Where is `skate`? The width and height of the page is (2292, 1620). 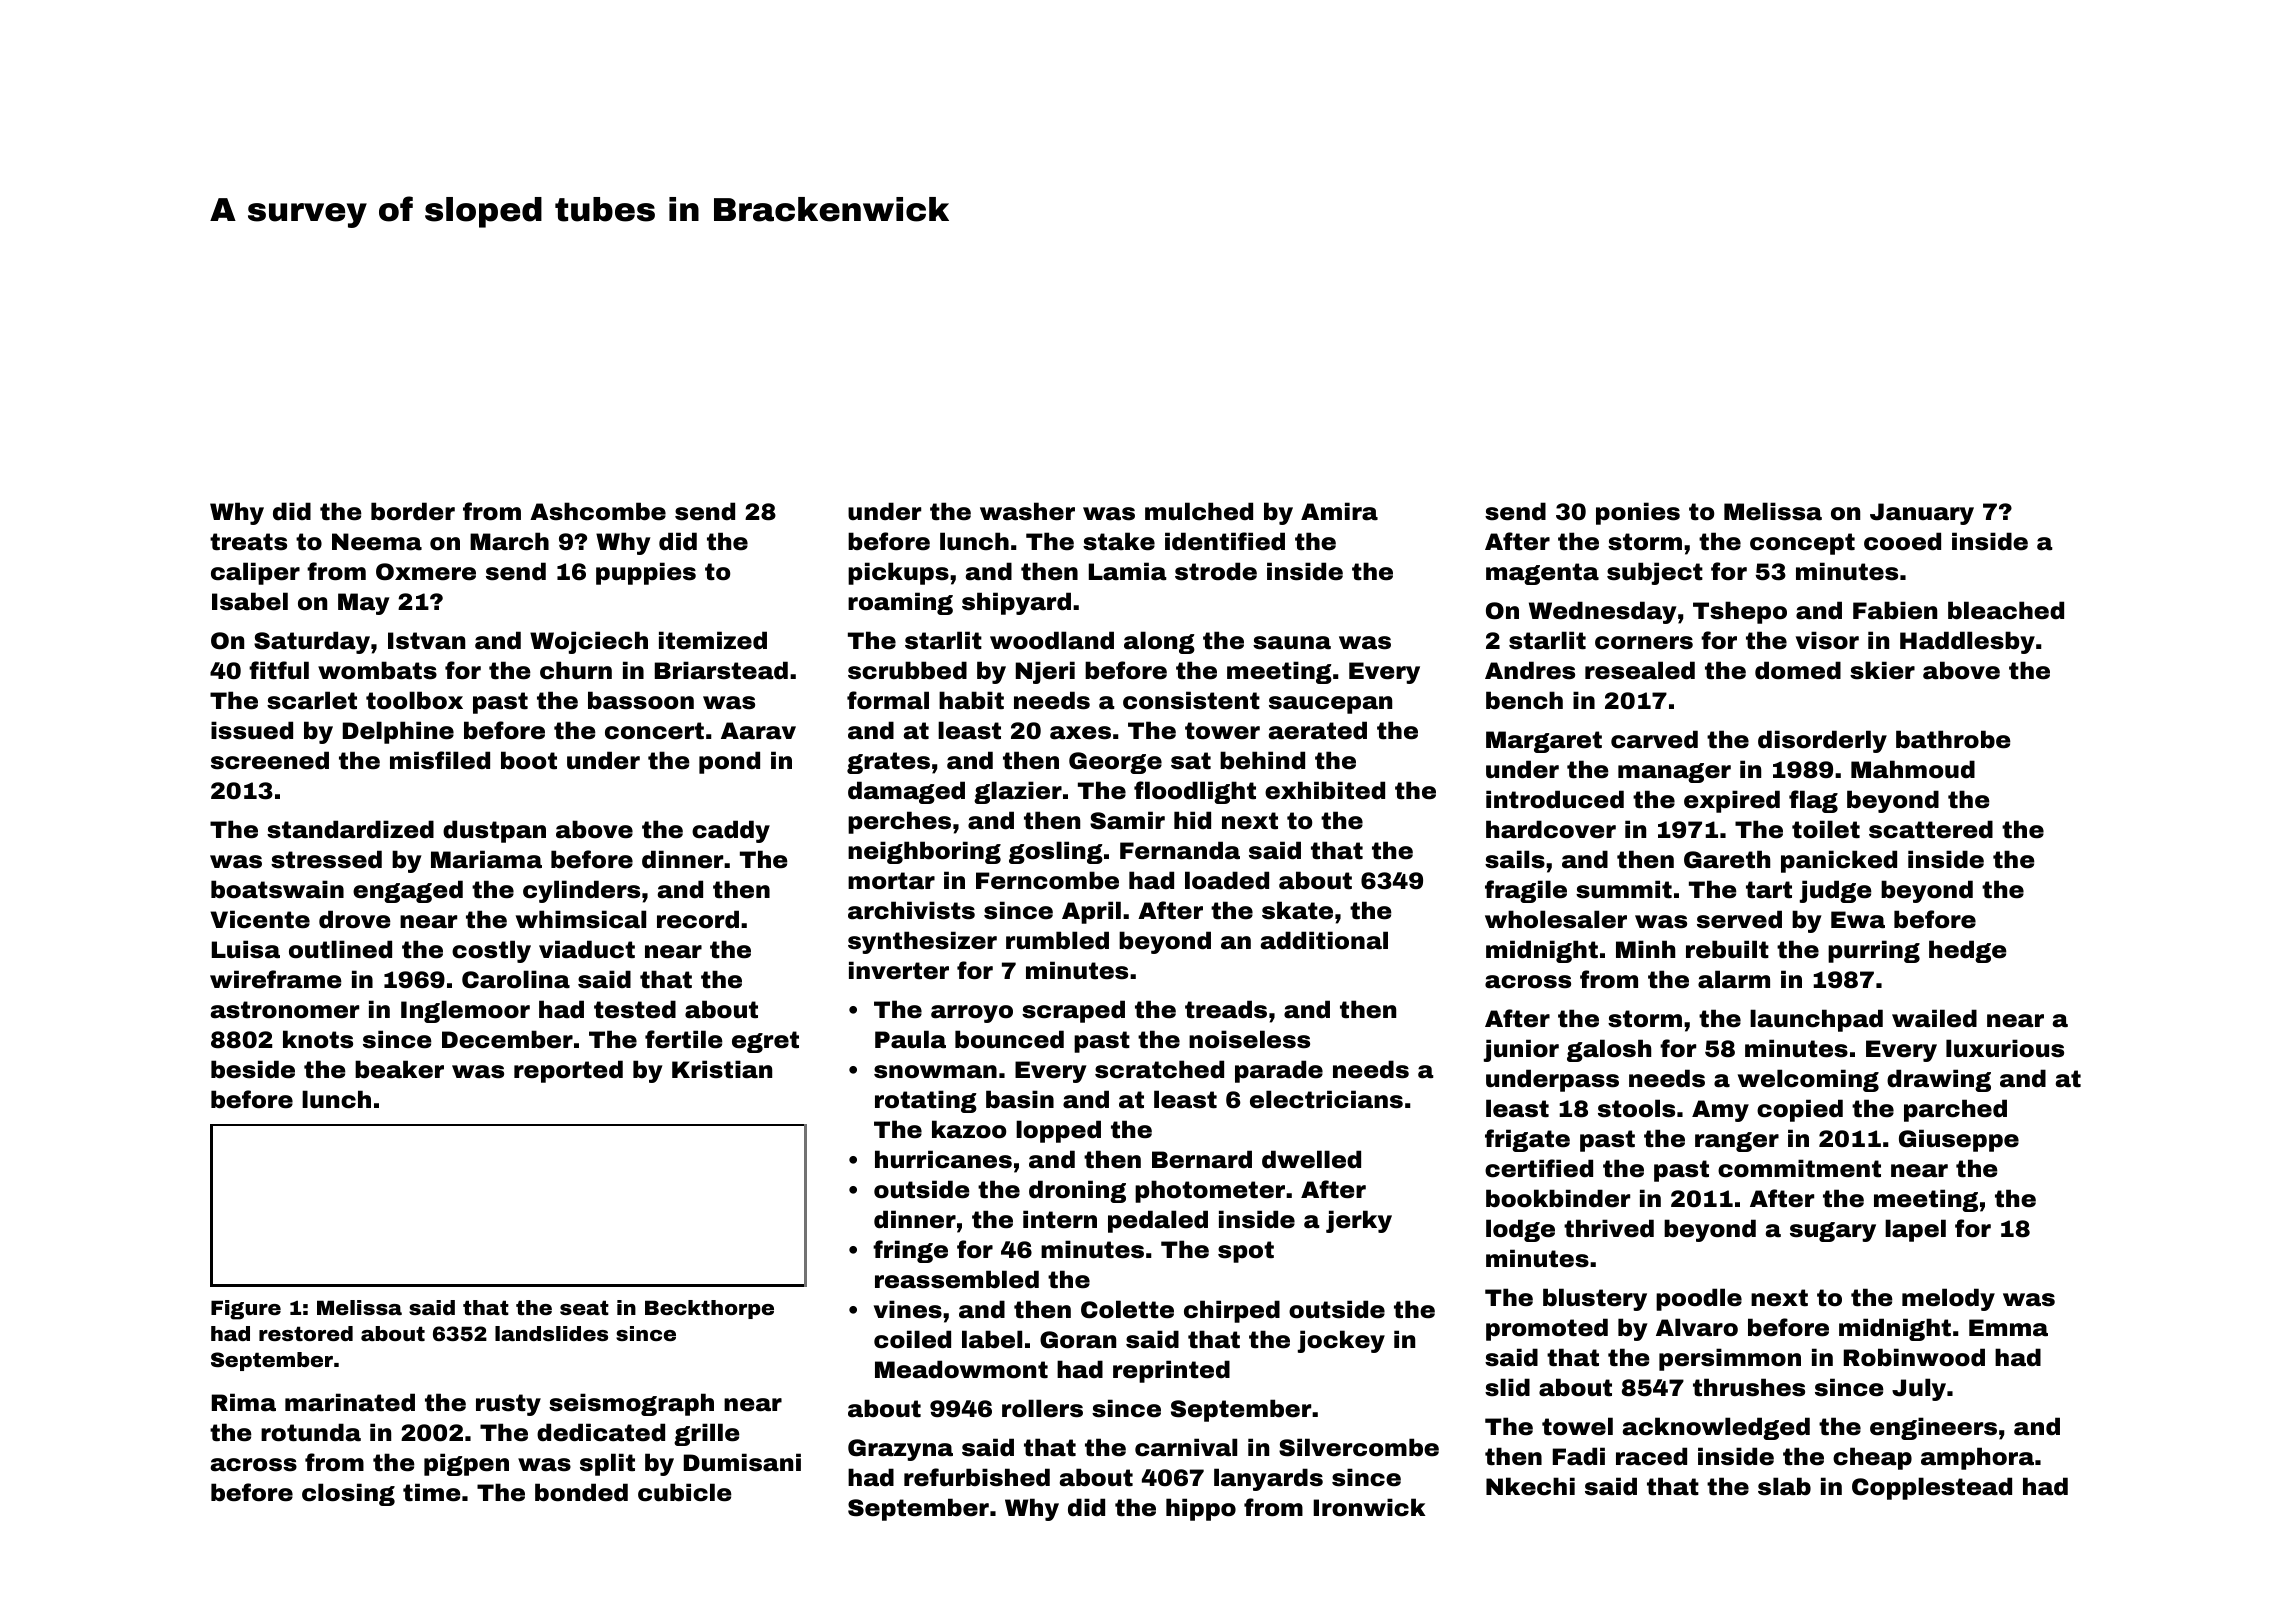
skate is located at coordinates (1297, 910).
